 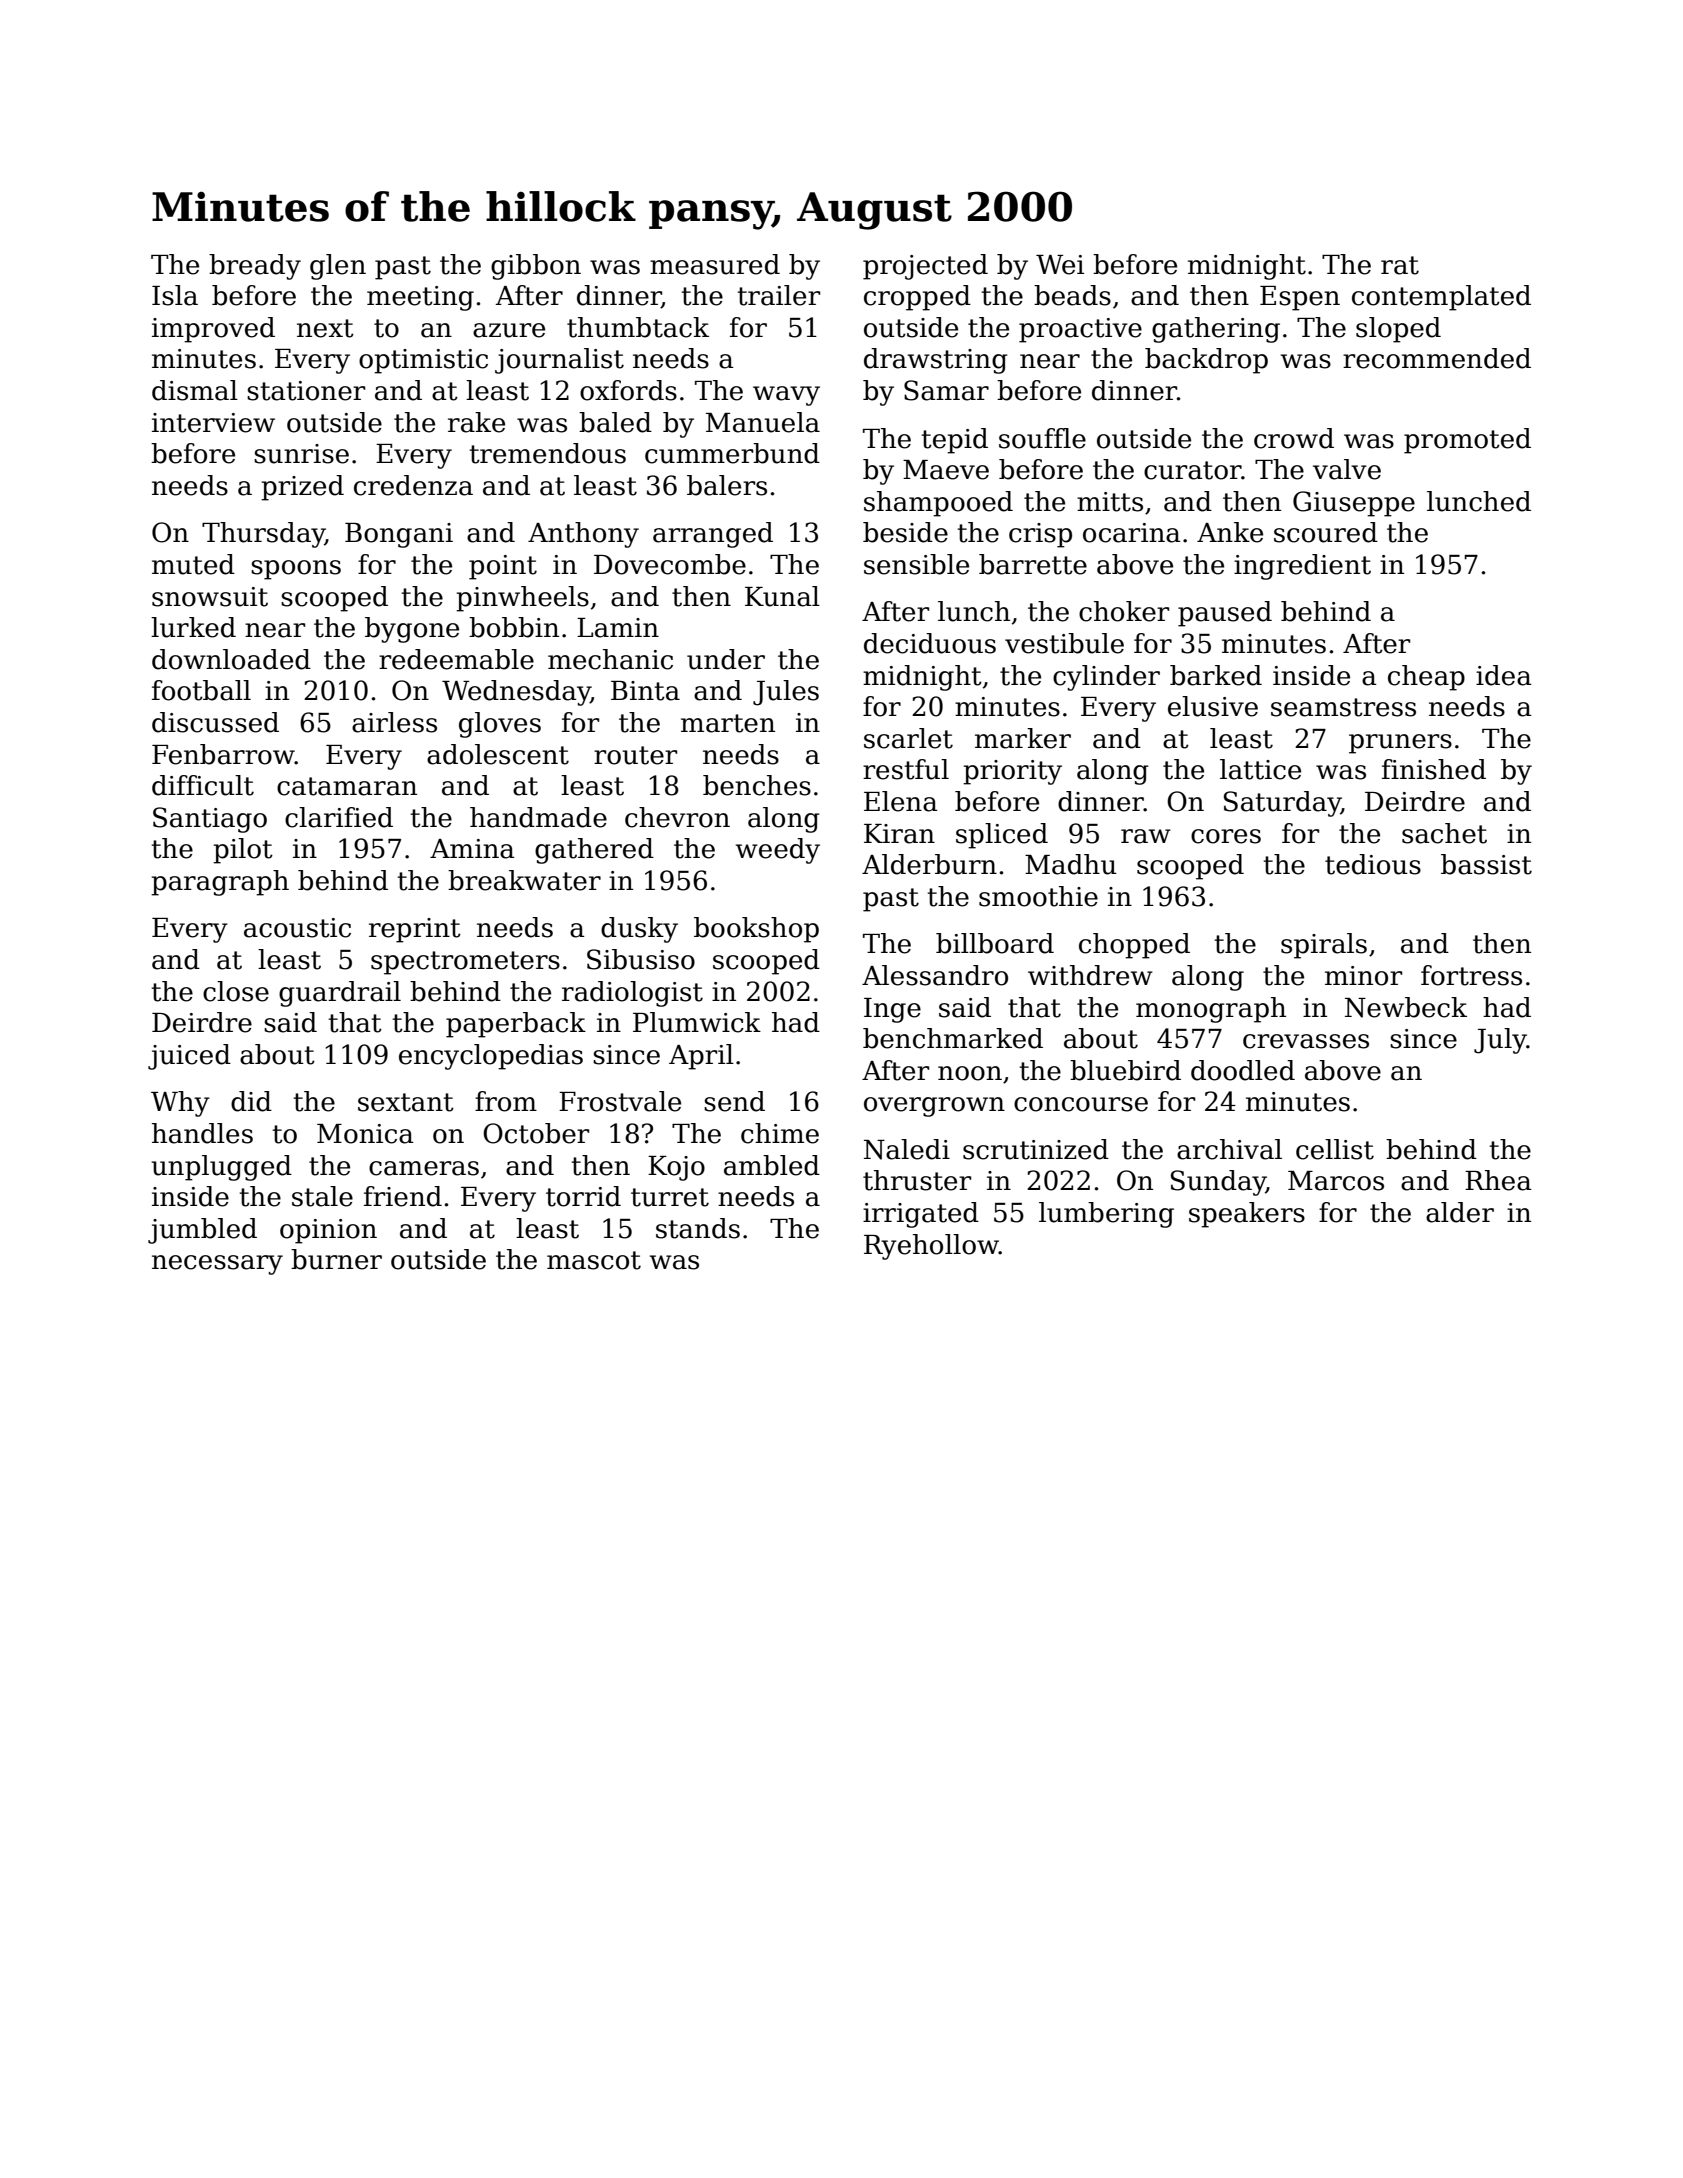 I want to click on Jules, so click(x=786, y=693).
